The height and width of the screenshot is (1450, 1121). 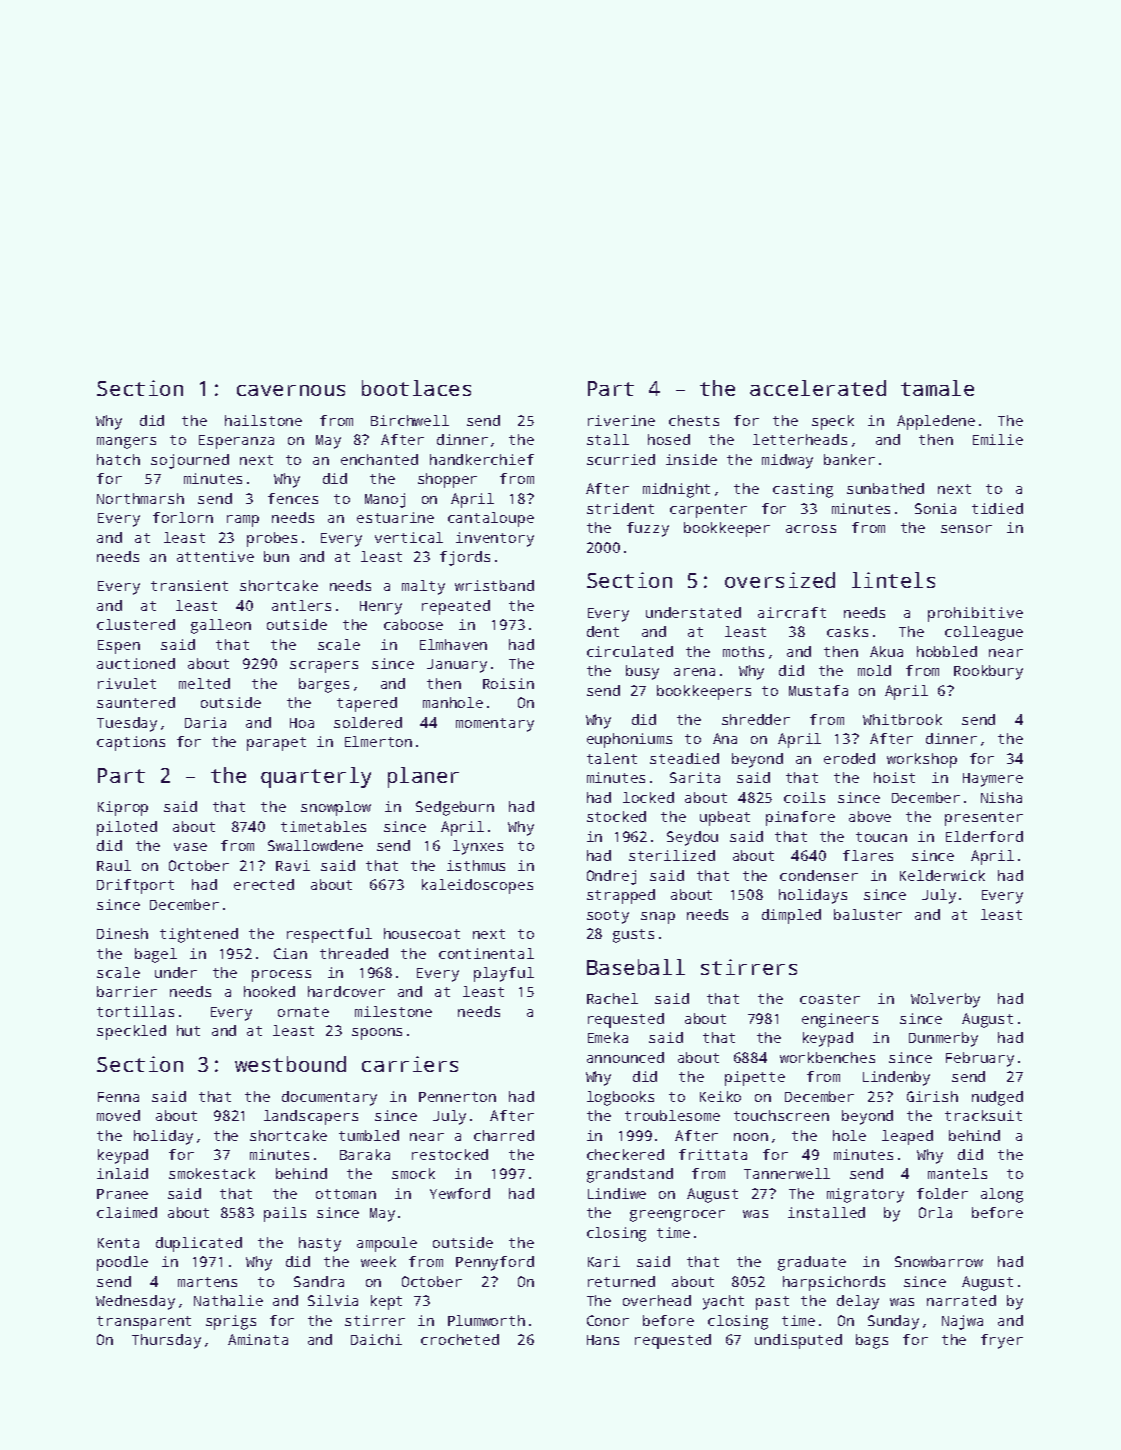 I want to click on Pennerton, so click(x=457, y=1097).
